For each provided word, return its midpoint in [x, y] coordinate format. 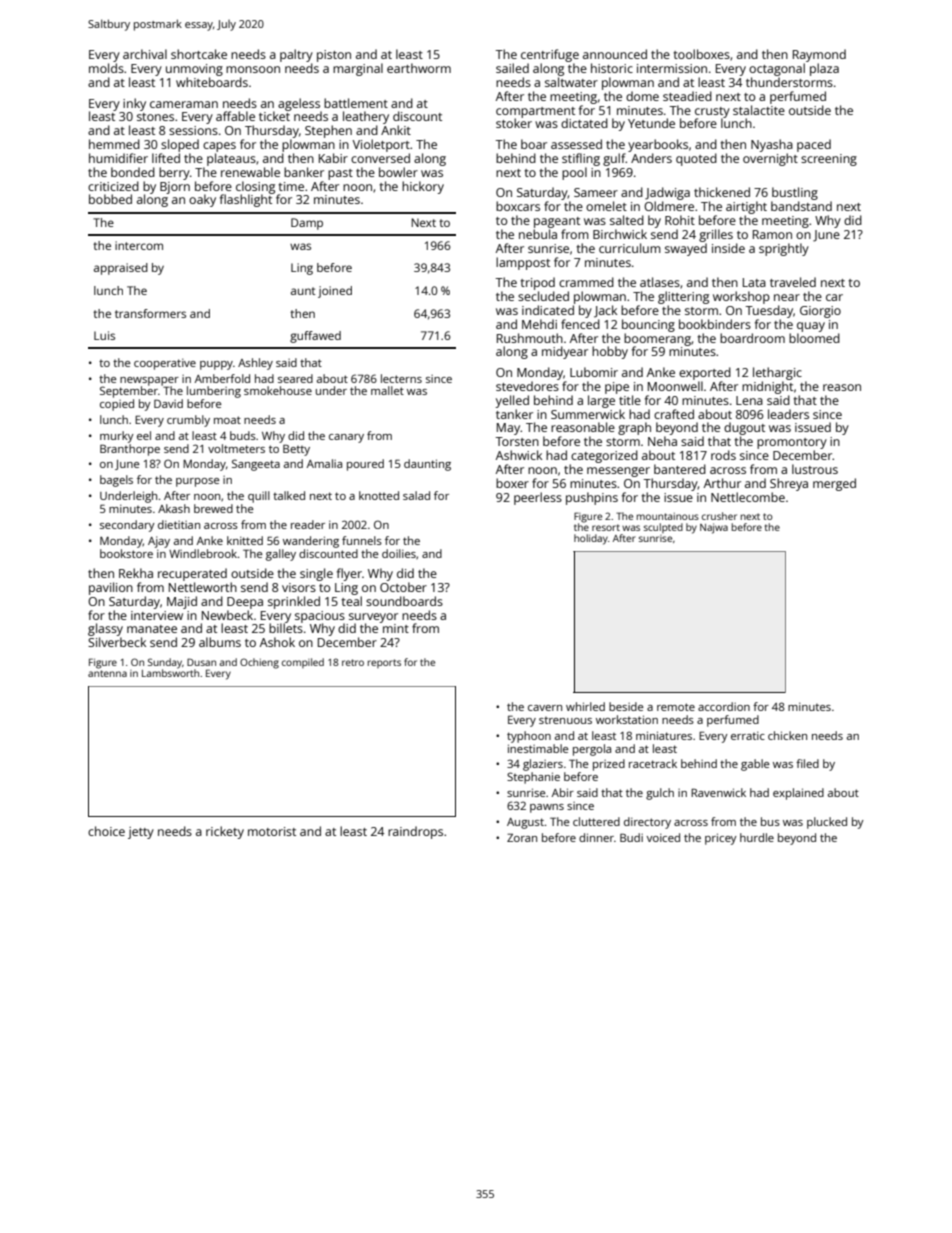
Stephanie [533, 778]
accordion [724, 706]
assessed [576, 144]
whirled [585, 706]
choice [106, 831]
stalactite [759, 110]
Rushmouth [530, 338]
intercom [139, 245]
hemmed [114, 144]
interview [157, 615]
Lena [749, 400]
